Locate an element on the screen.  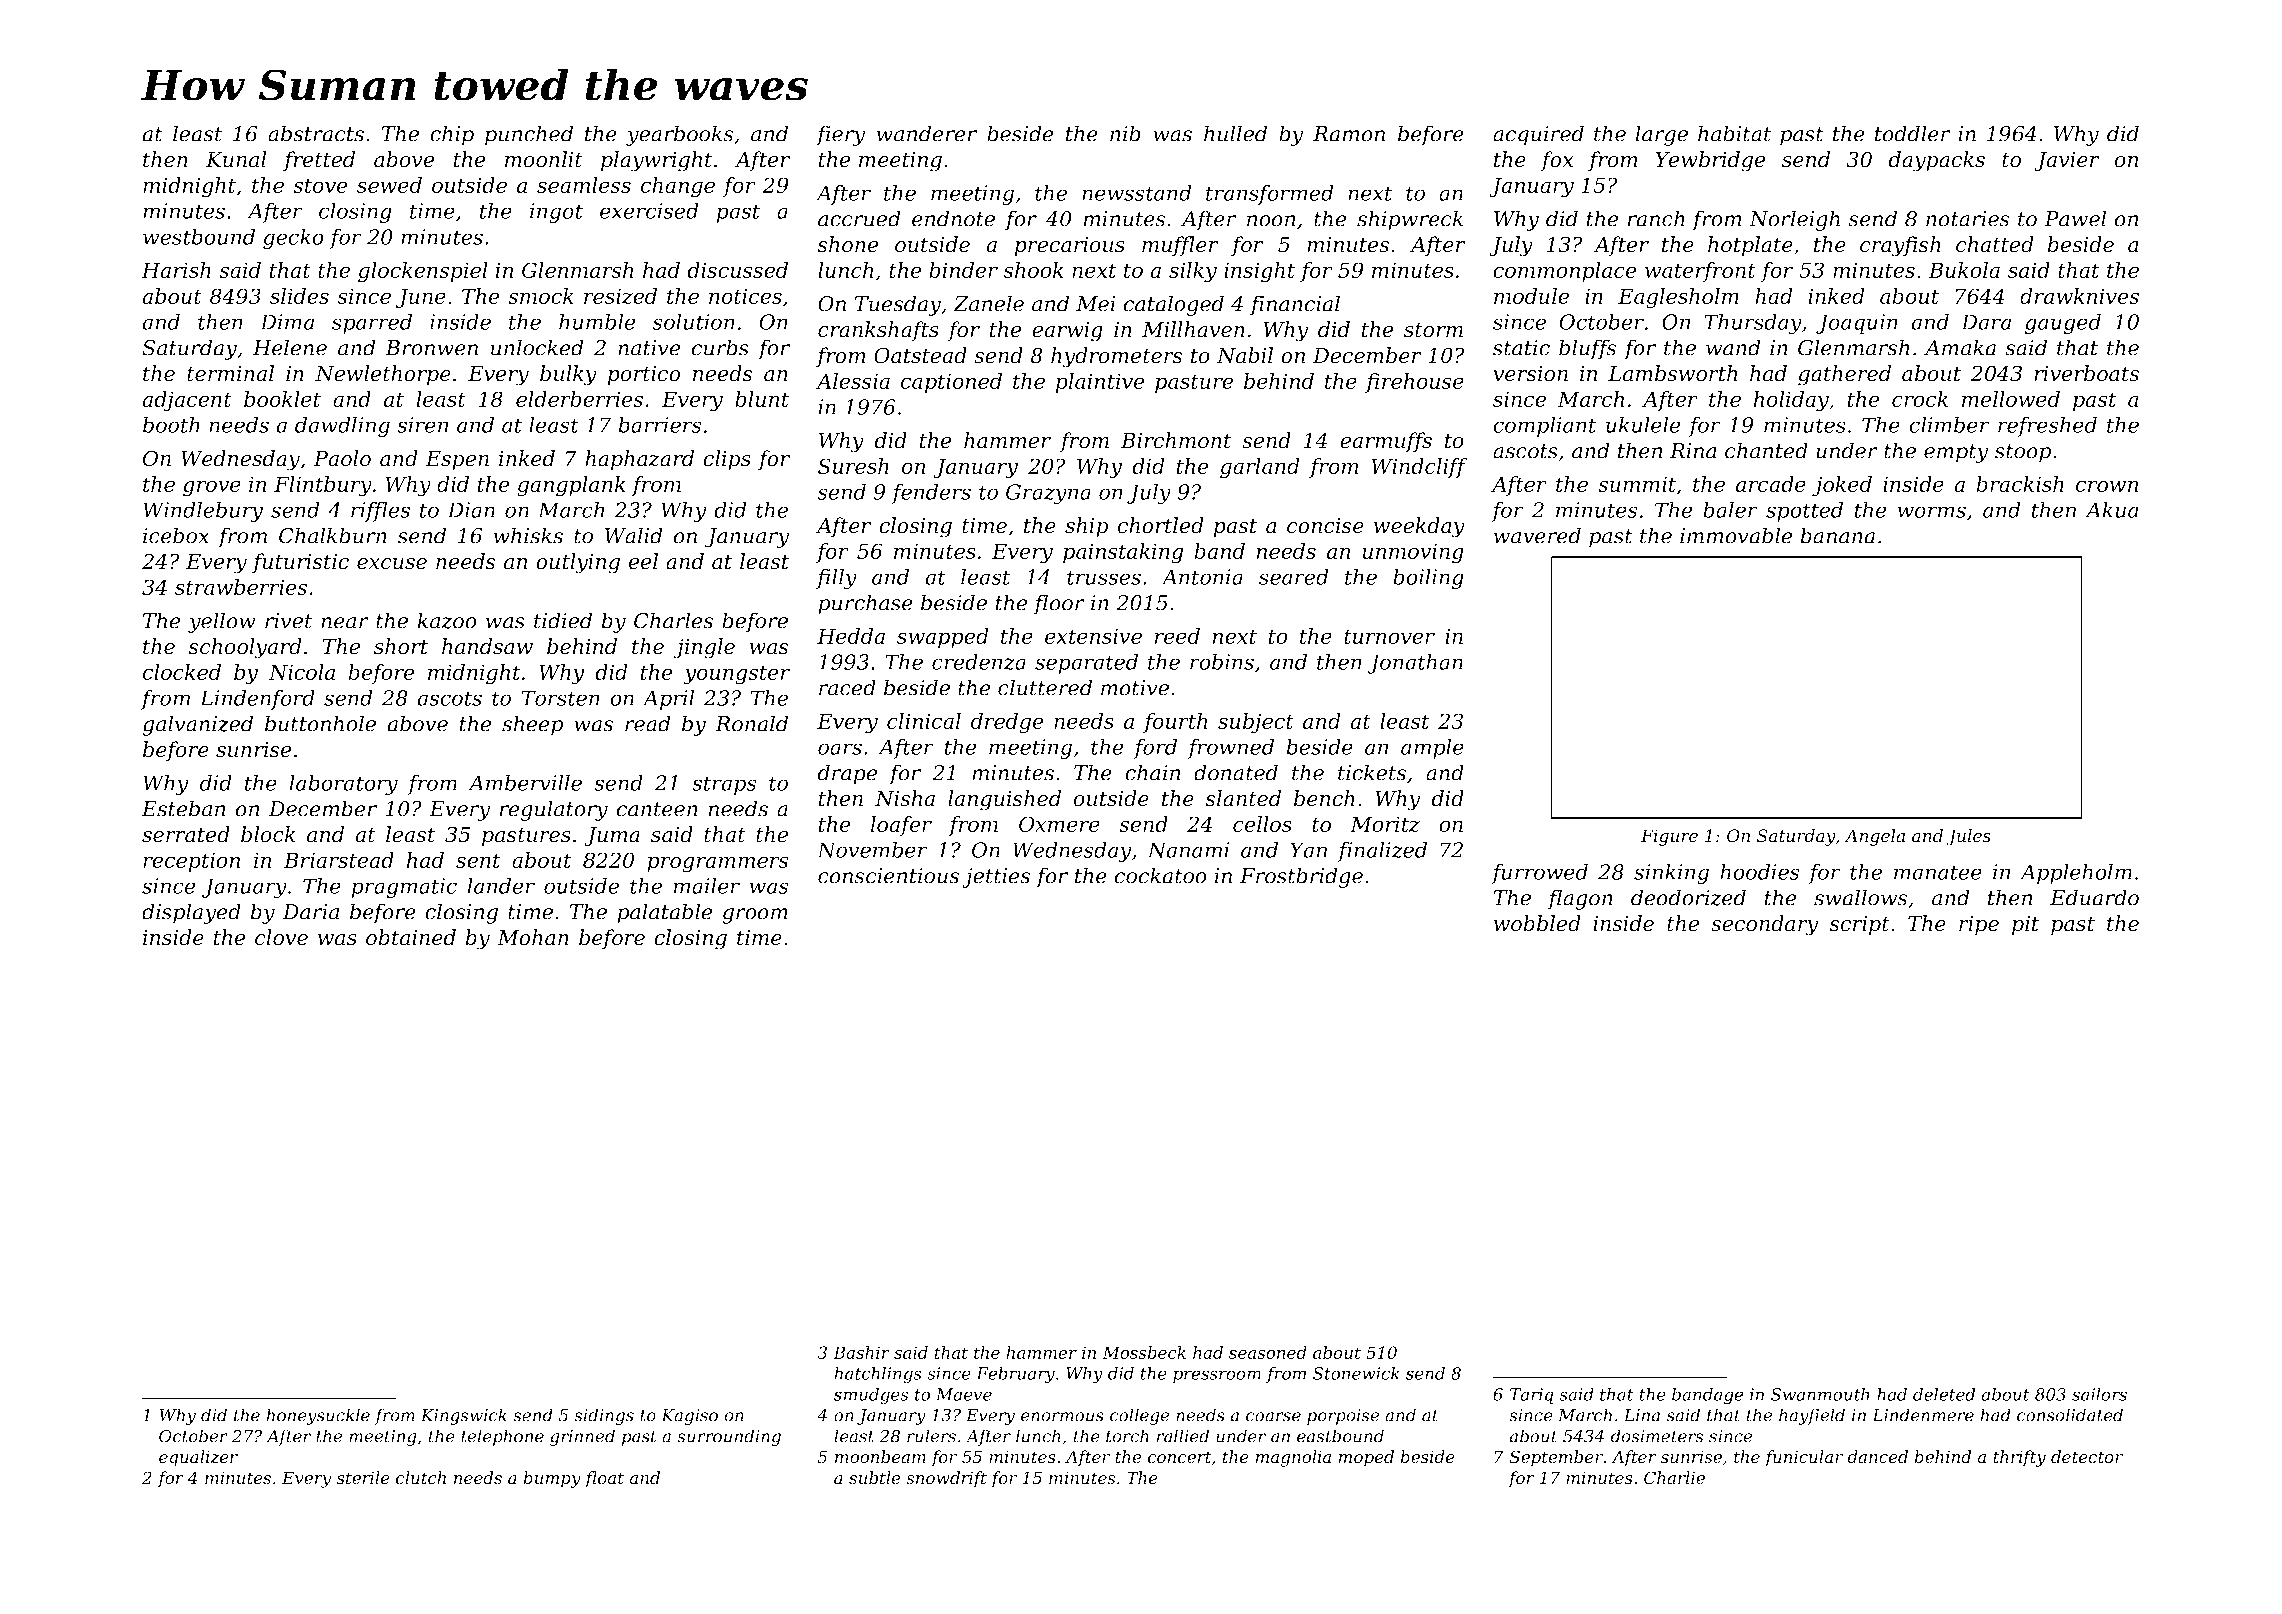
fenders is located at coordinates (931, 493).
